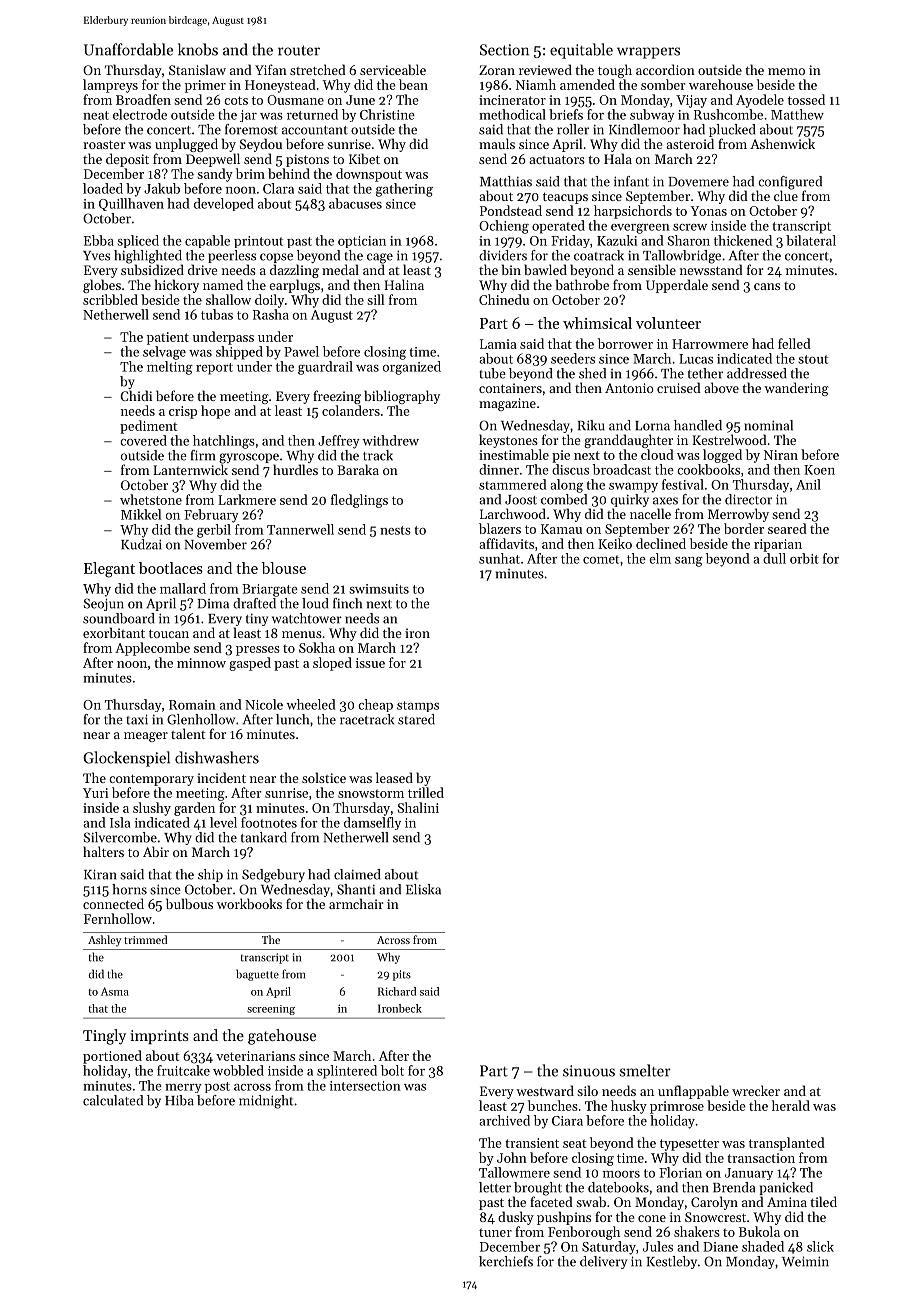 This screenshot has height=1308, width=924. I want to click on router, so click(299, 50).
